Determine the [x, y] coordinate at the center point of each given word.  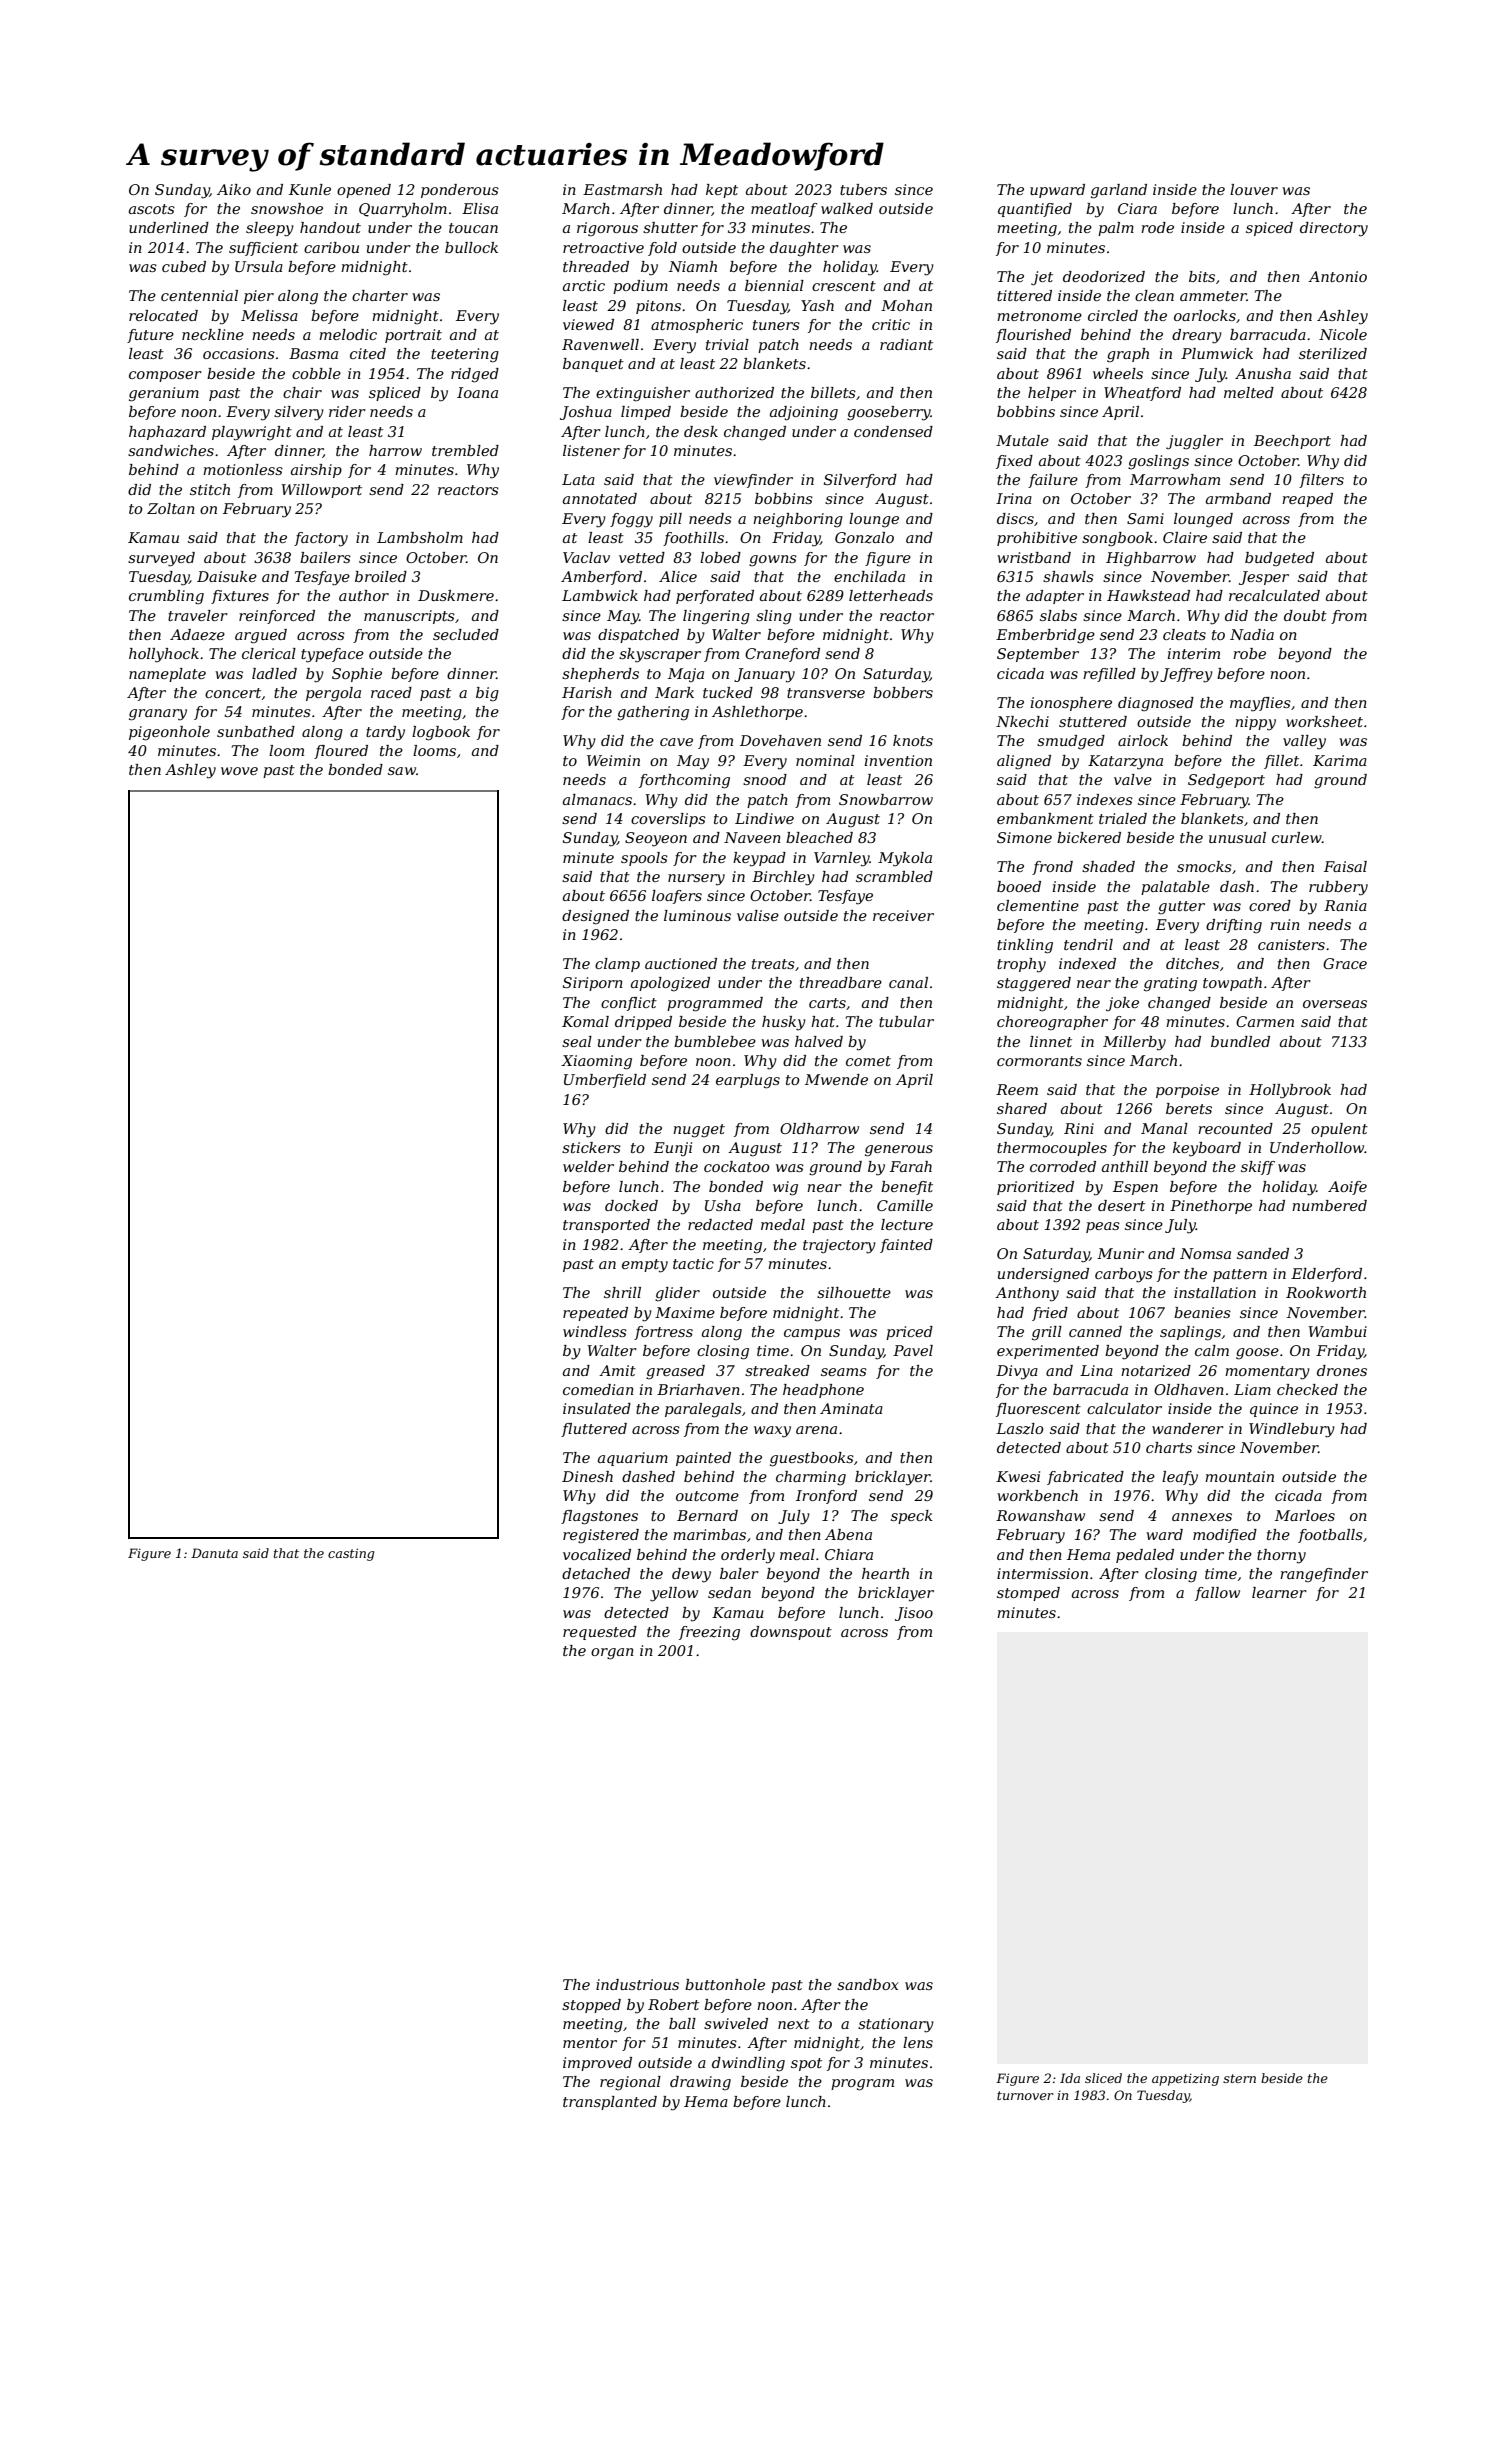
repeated [595, 1314]
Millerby [1134, 1043]
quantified [1035, 210]
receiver [903, 915]
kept [722, 191]
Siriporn [593, 984]
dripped [643, 1023]
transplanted [610, 2103]
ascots [152, 209]
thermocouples [1052, 1149]
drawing [700, 2083]
